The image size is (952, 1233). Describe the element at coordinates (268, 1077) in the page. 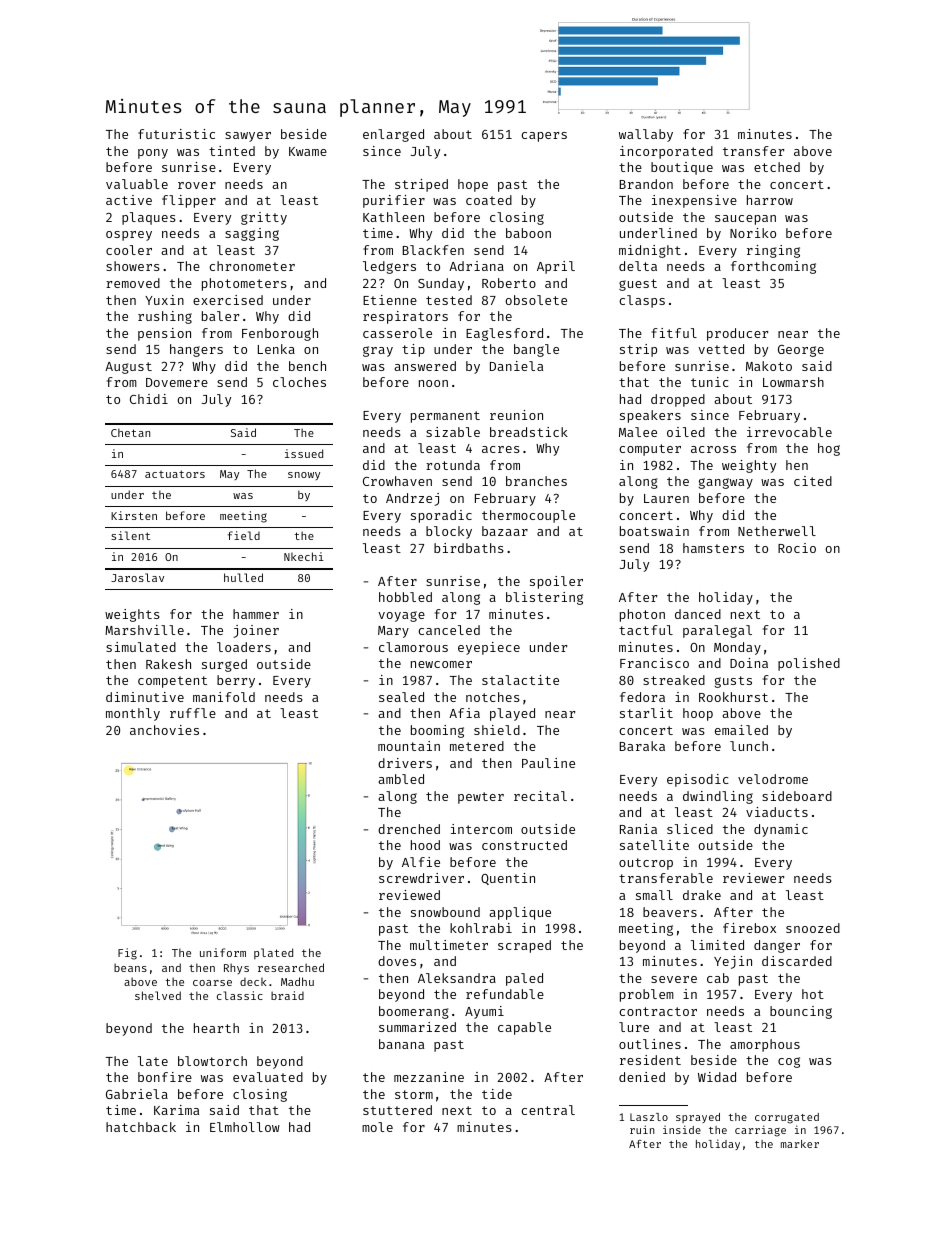

I see `evaluated` at that location.
